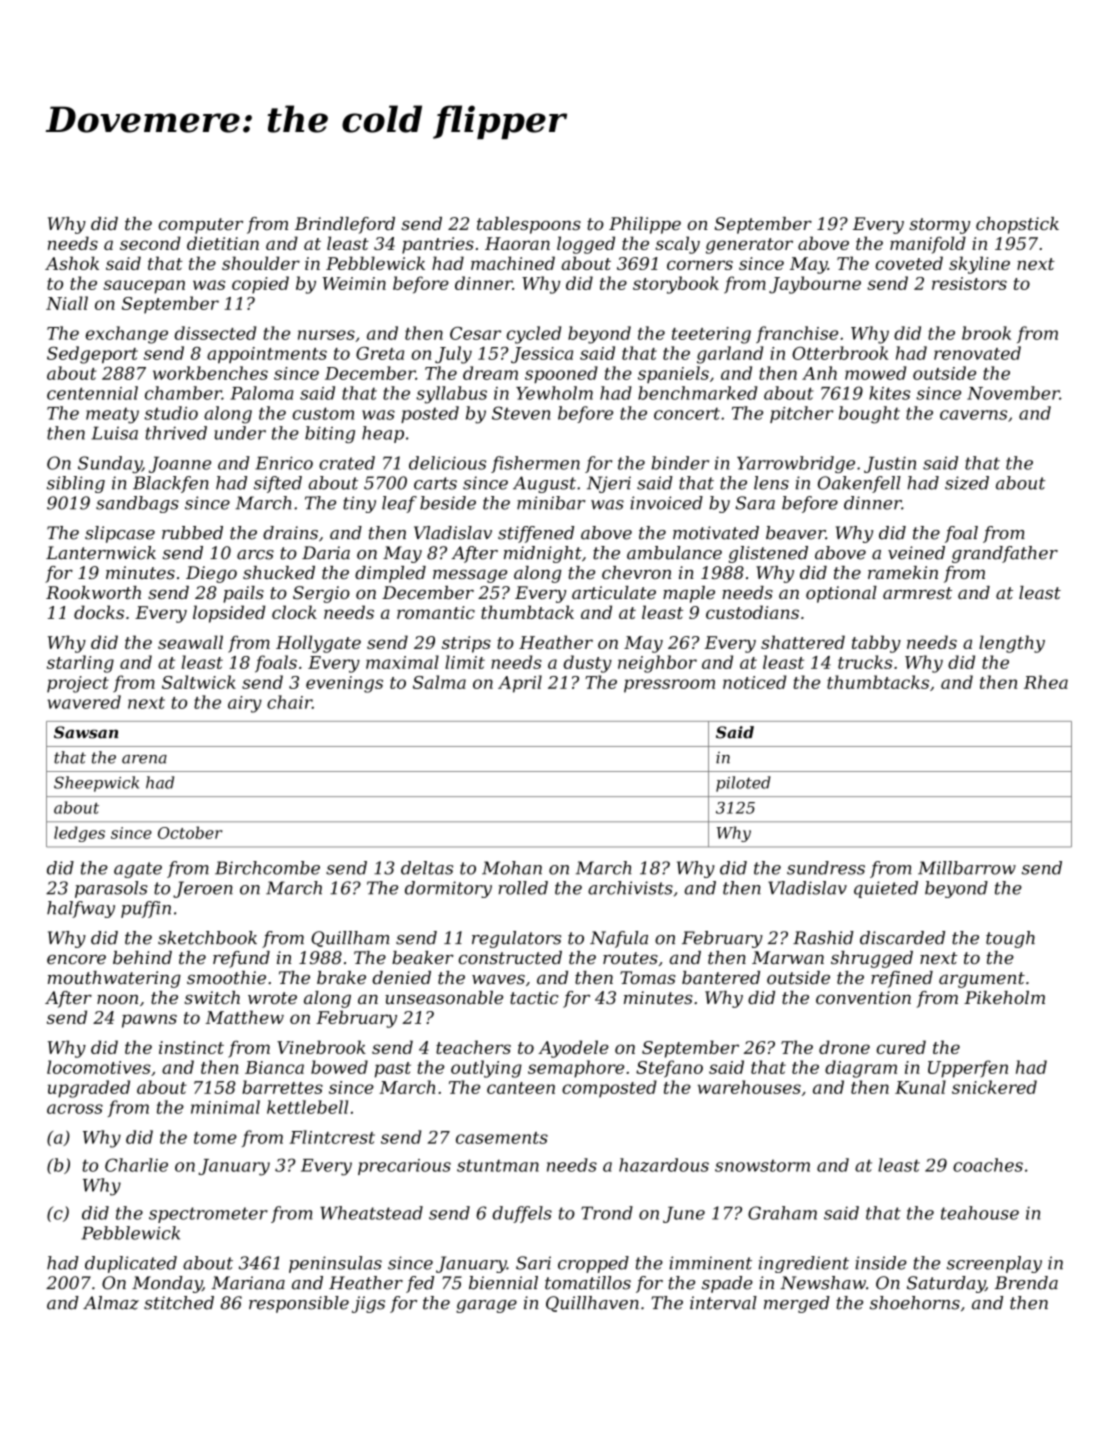 This image has height=1446, width=1118. I want to click on Almaz, so click(111, 1303).
